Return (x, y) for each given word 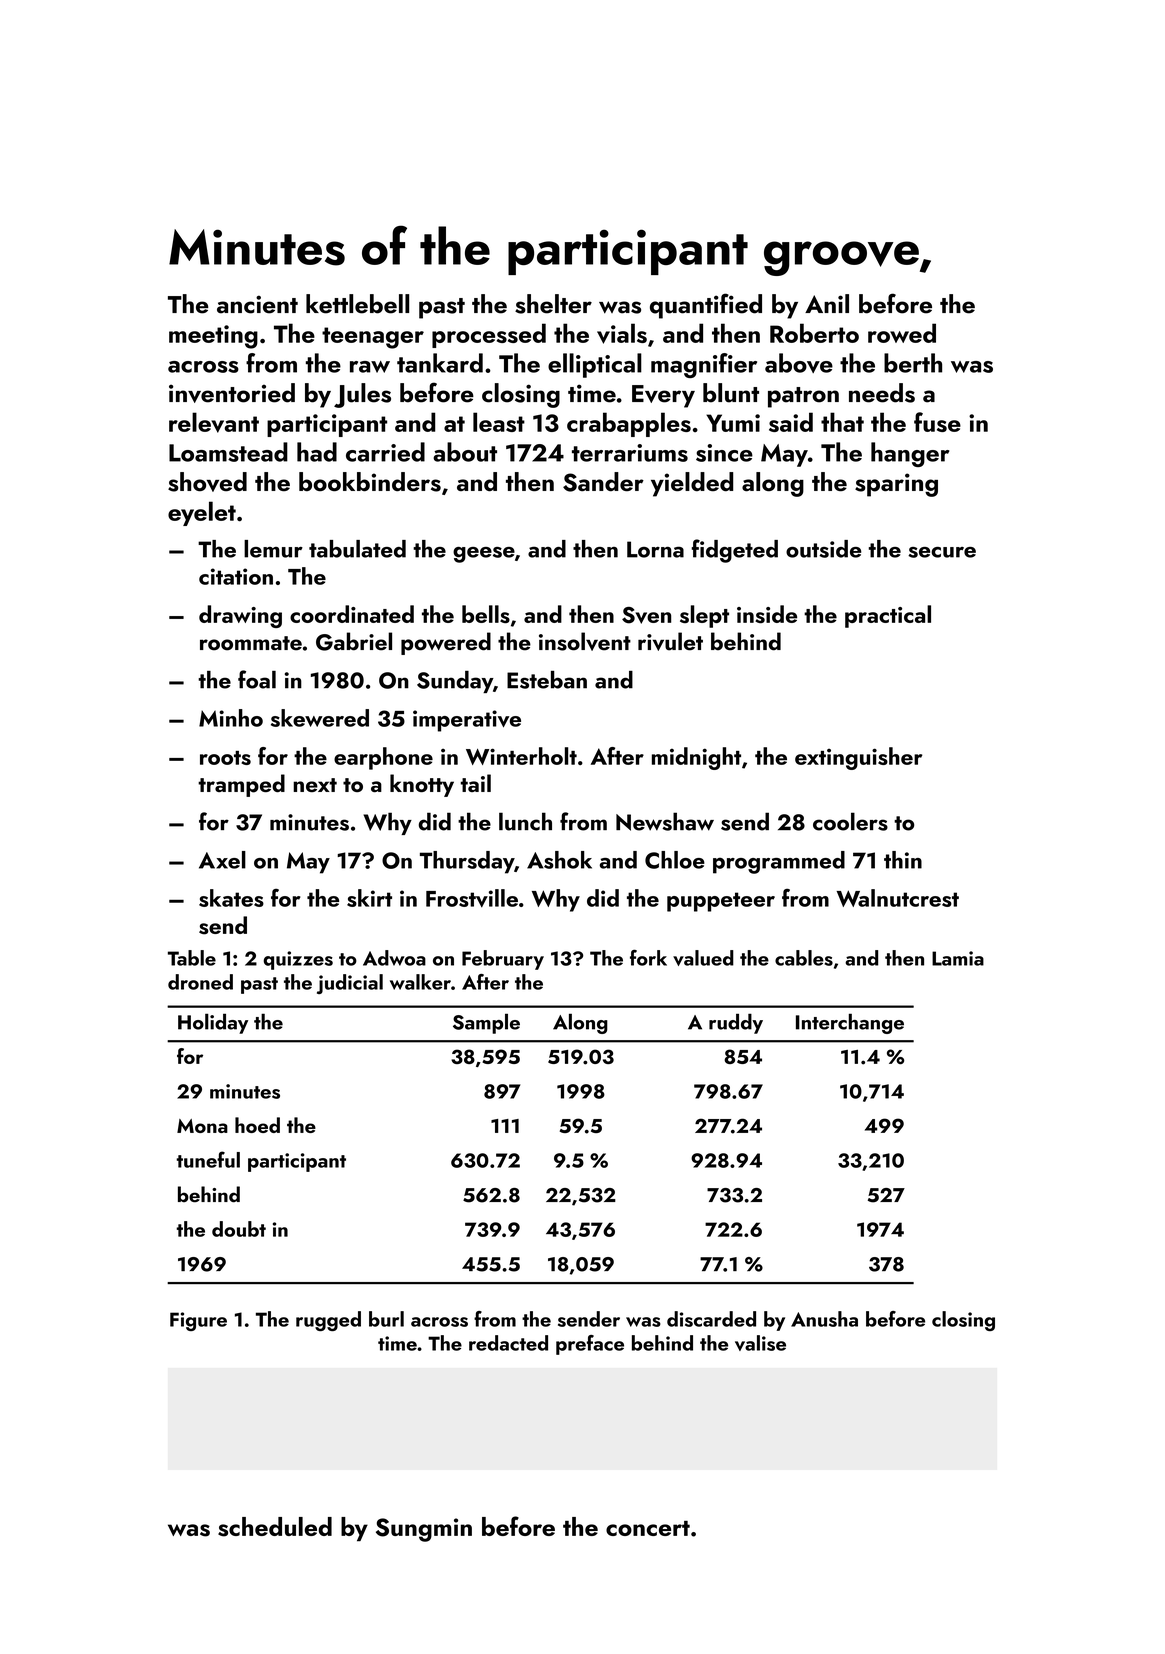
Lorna (655, 549)
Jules (362, 395)
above (799, 363)
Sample (486, 1024)
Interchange (850, 1024)
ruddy (736, 1024)
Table (192, 958)
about (465, 452)
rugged (328, 1321)
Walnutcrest (898, 898)
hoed (257, 1125)
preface (590, 1345)
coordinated (352, 614)
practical (888, 616)
